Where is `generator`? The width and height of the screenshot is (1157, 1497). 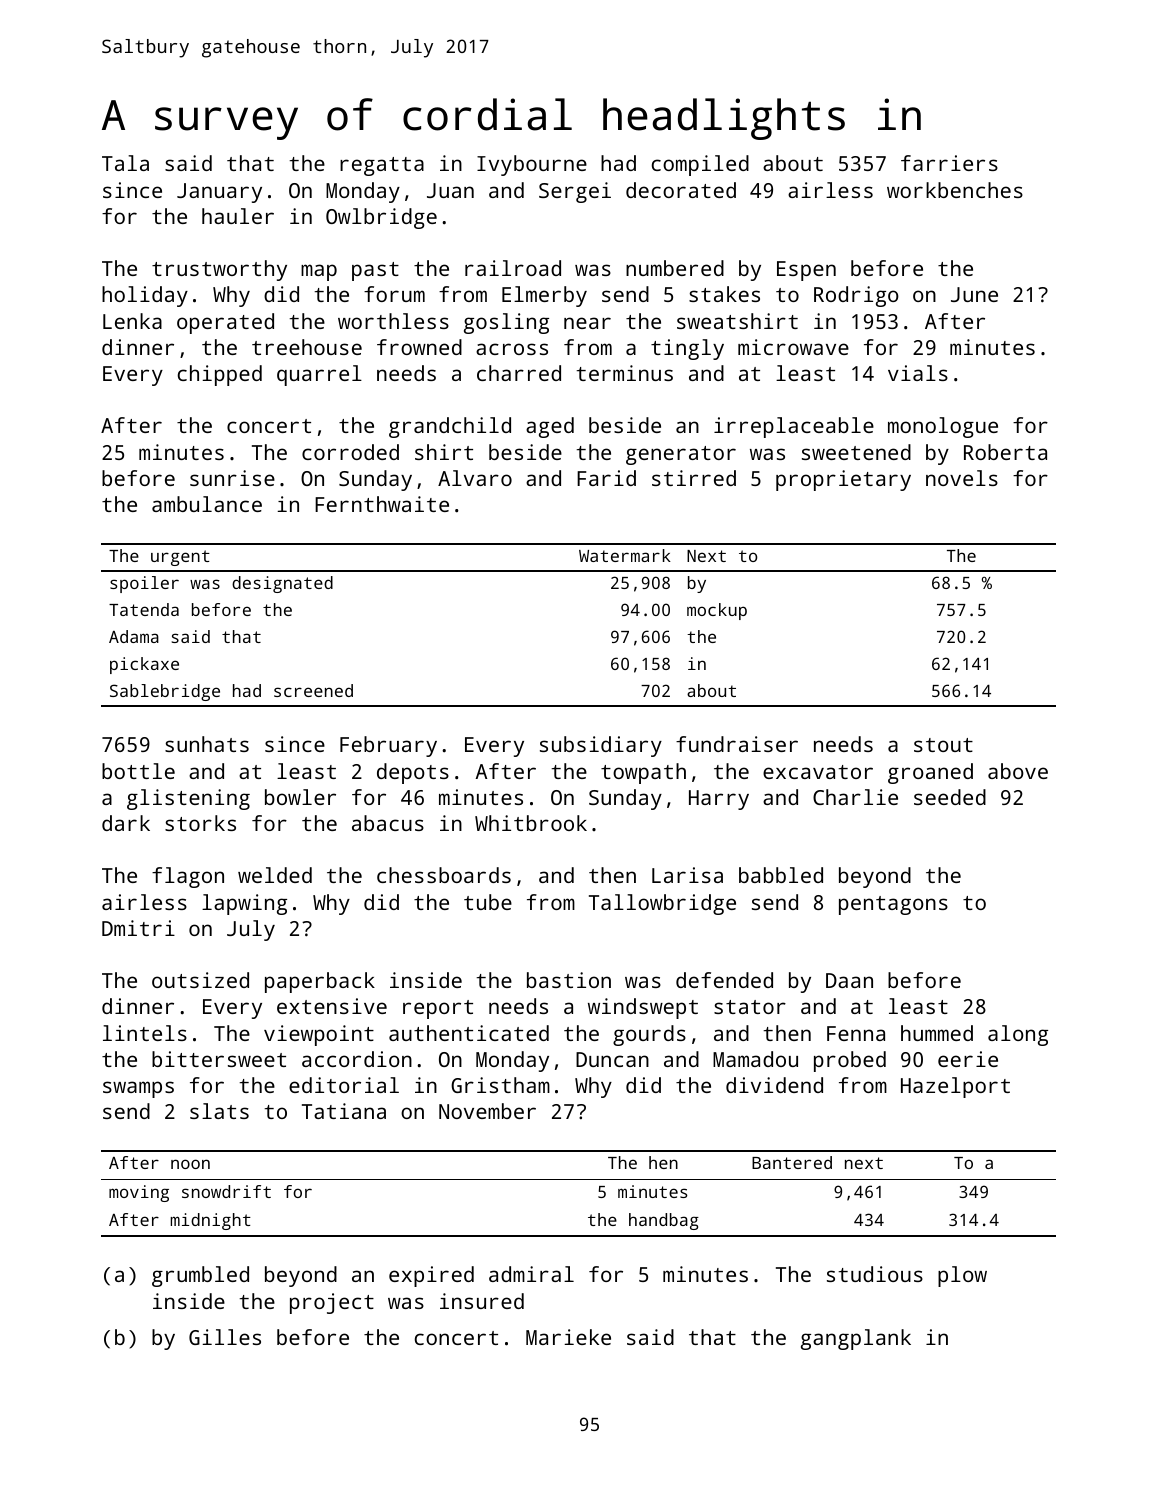
generator is located at coordinates (681, 455).
